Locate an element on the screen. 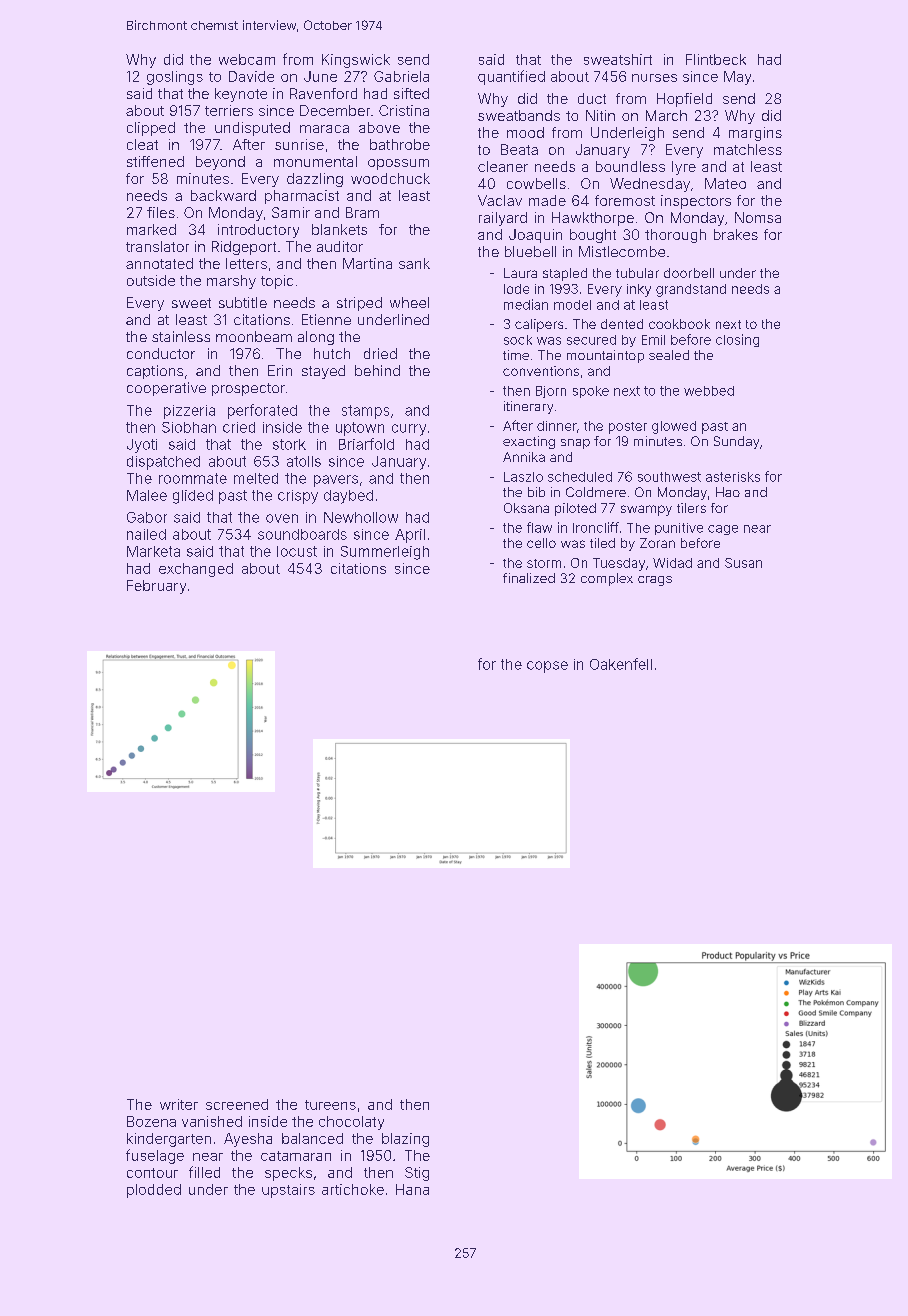 The image size is (908, 1316). exchanged is located at coordinates (196, 570).
